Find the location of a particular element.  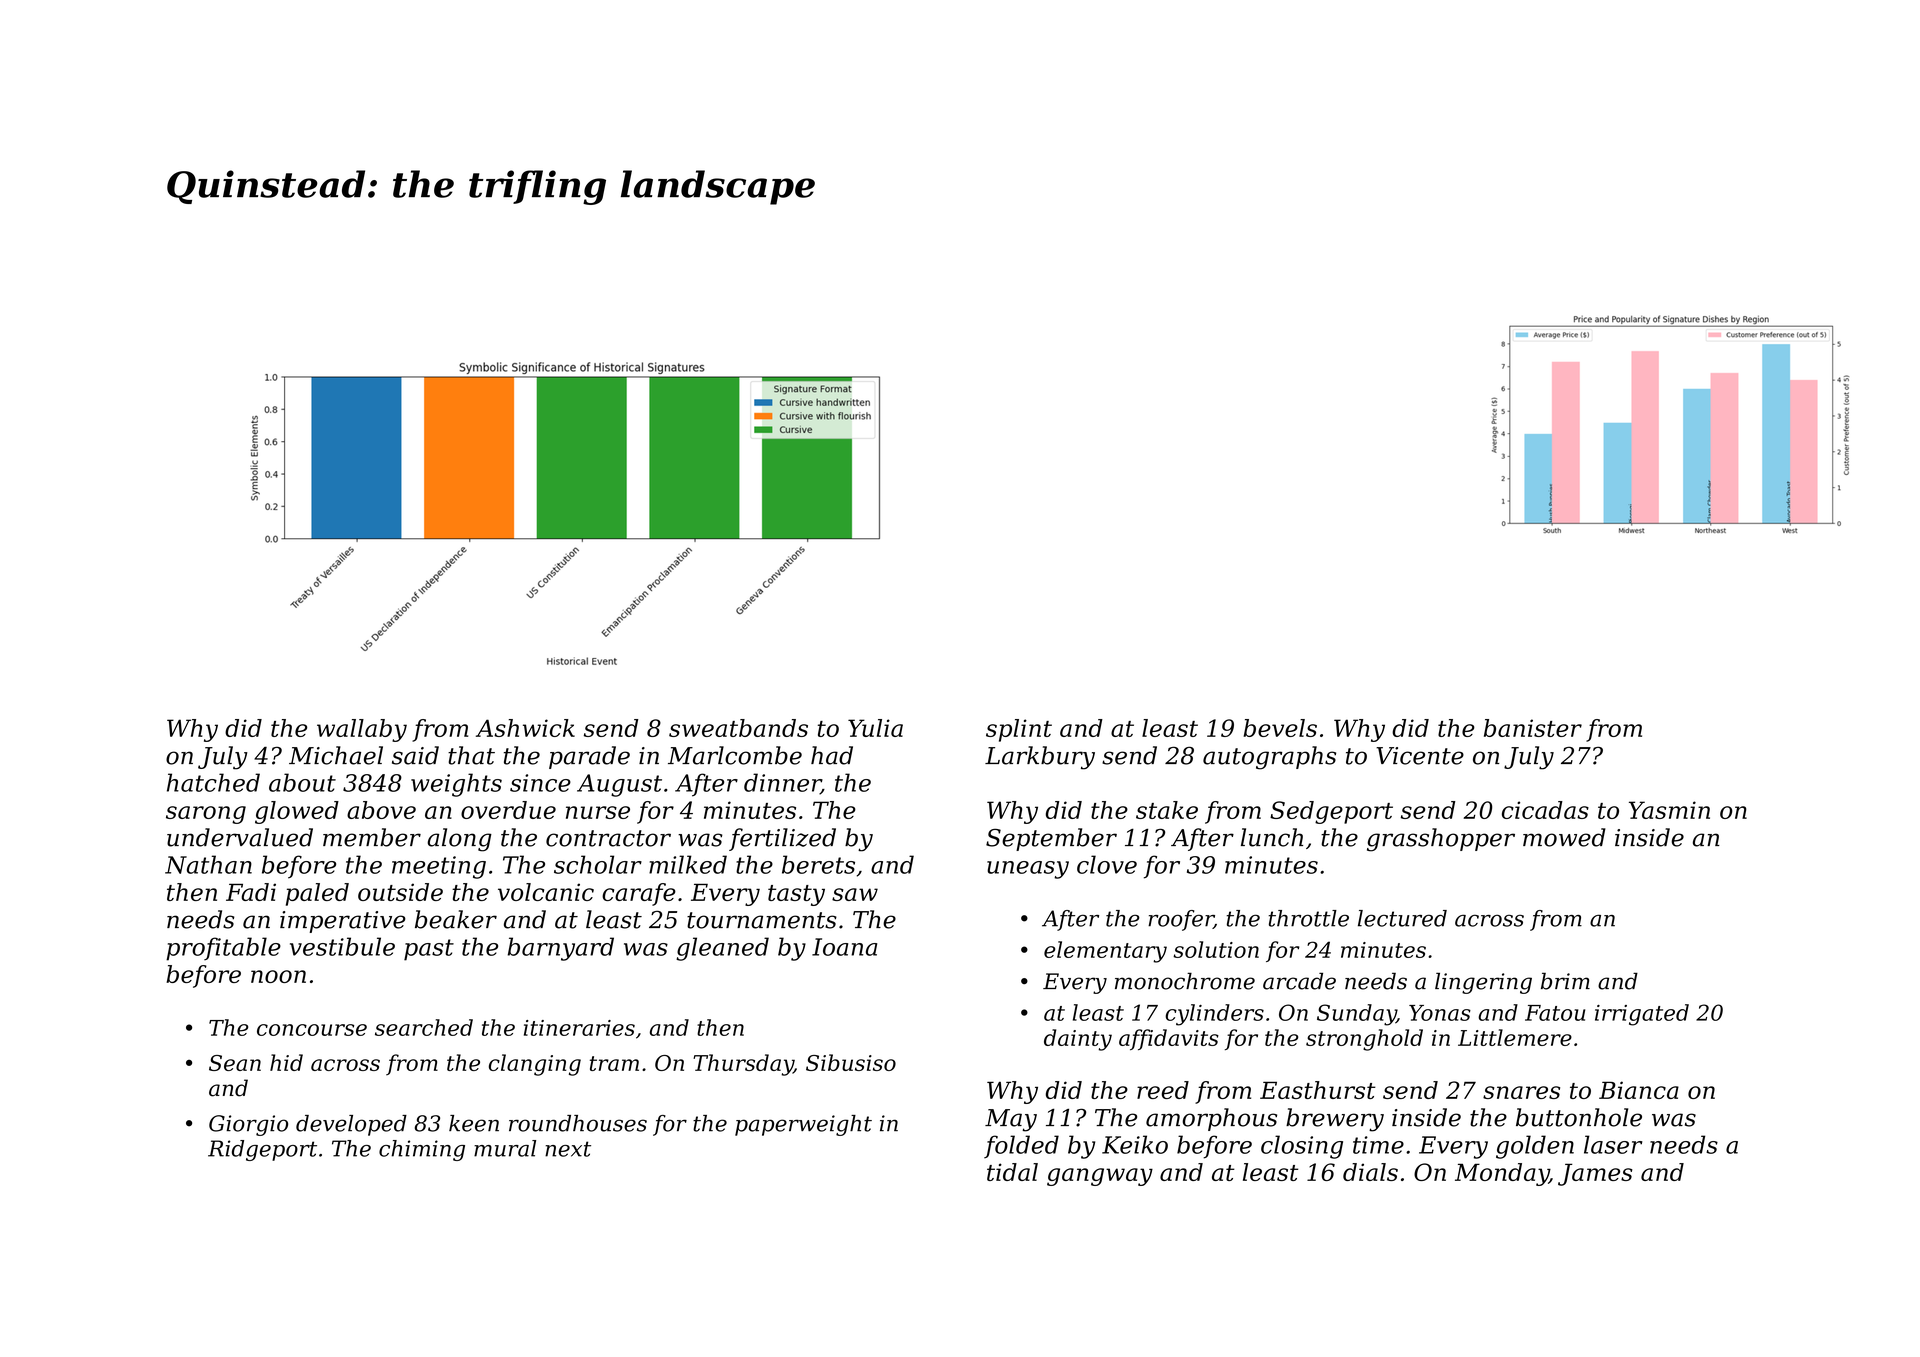

keen is located at coordinates (474, 1123).
